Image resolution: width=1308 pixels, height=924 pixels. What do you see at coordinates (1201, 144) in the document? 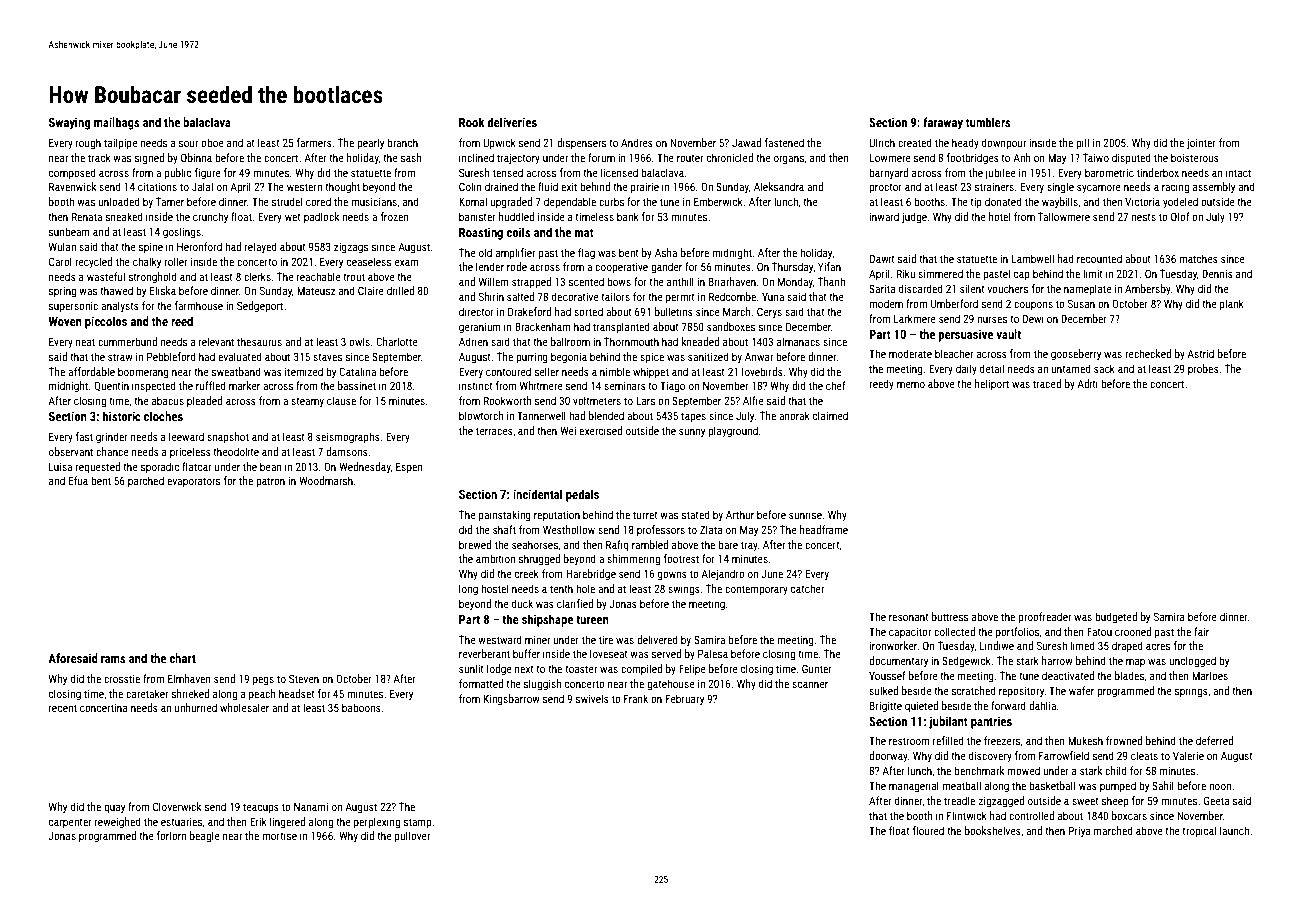
I see `jointer` at bounding box center [1201, 144].
